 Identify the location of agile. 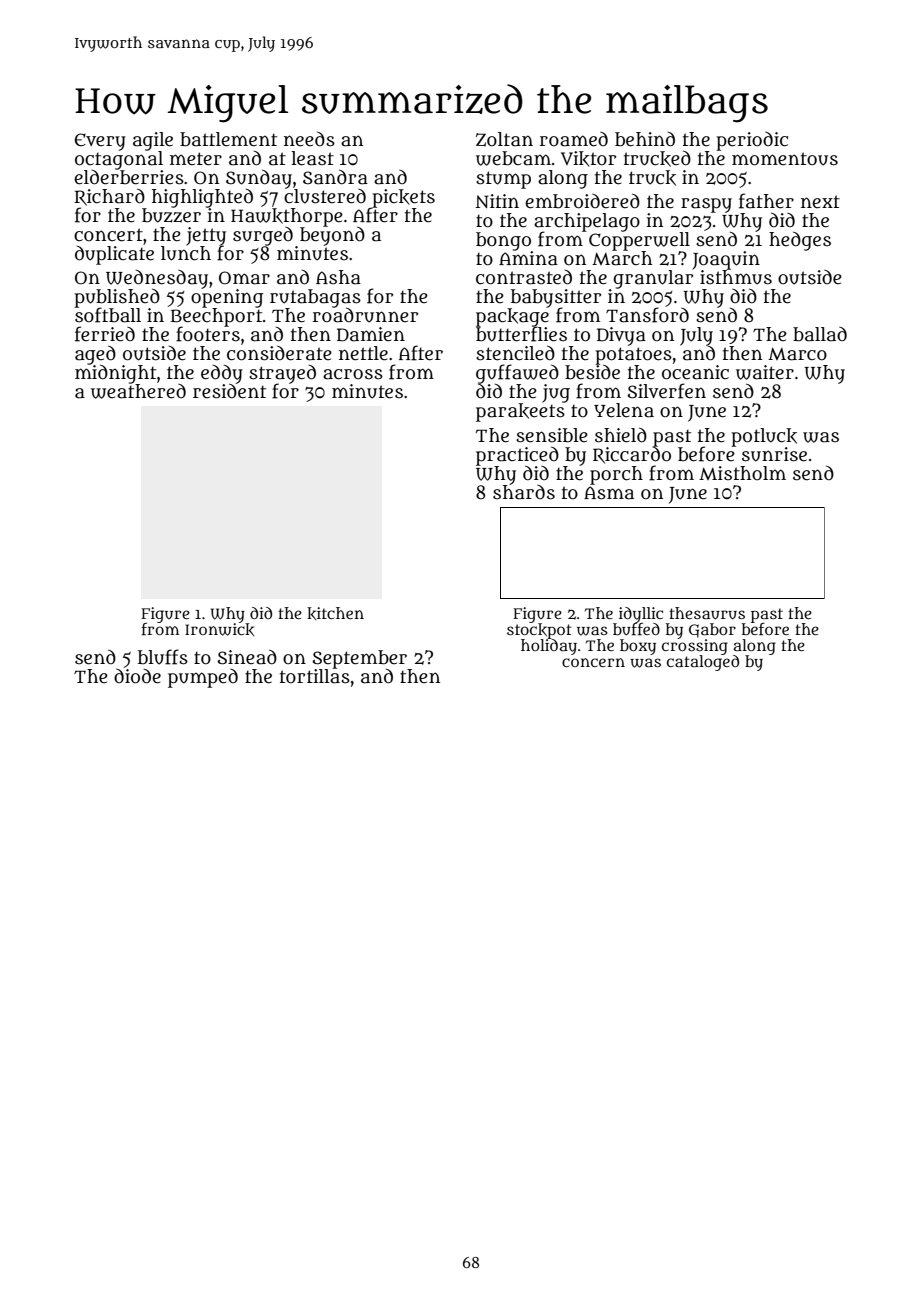
(153, 141).
